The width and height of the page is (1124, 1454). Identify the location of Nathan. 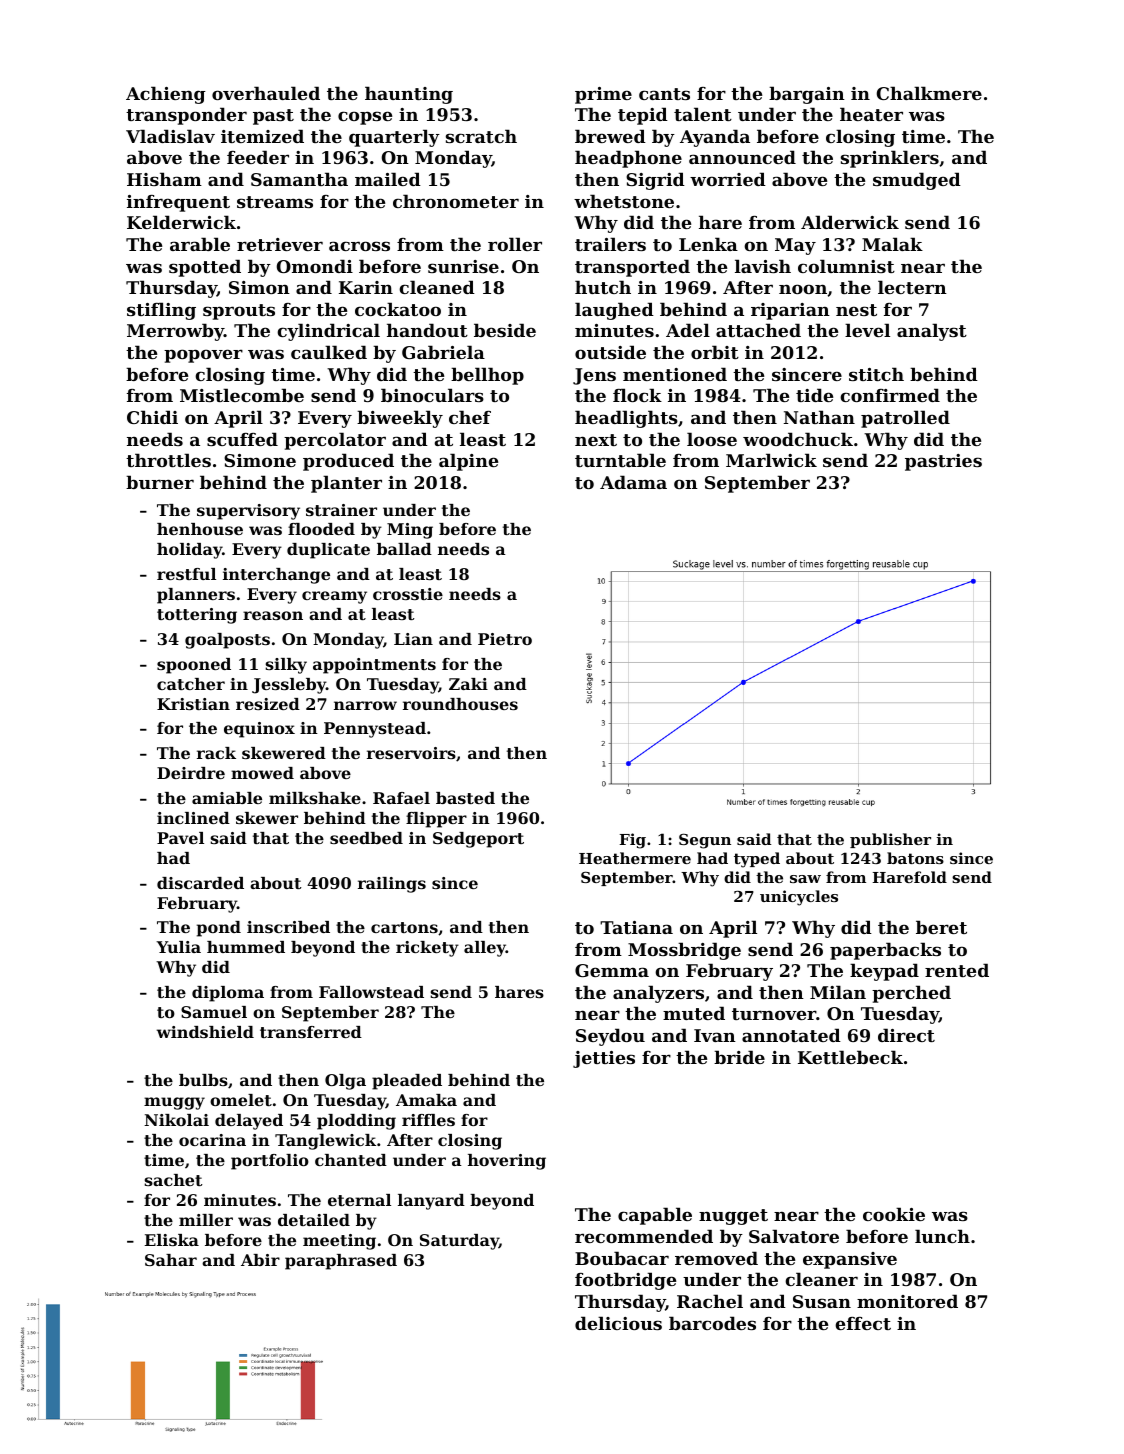
(819, 417).
